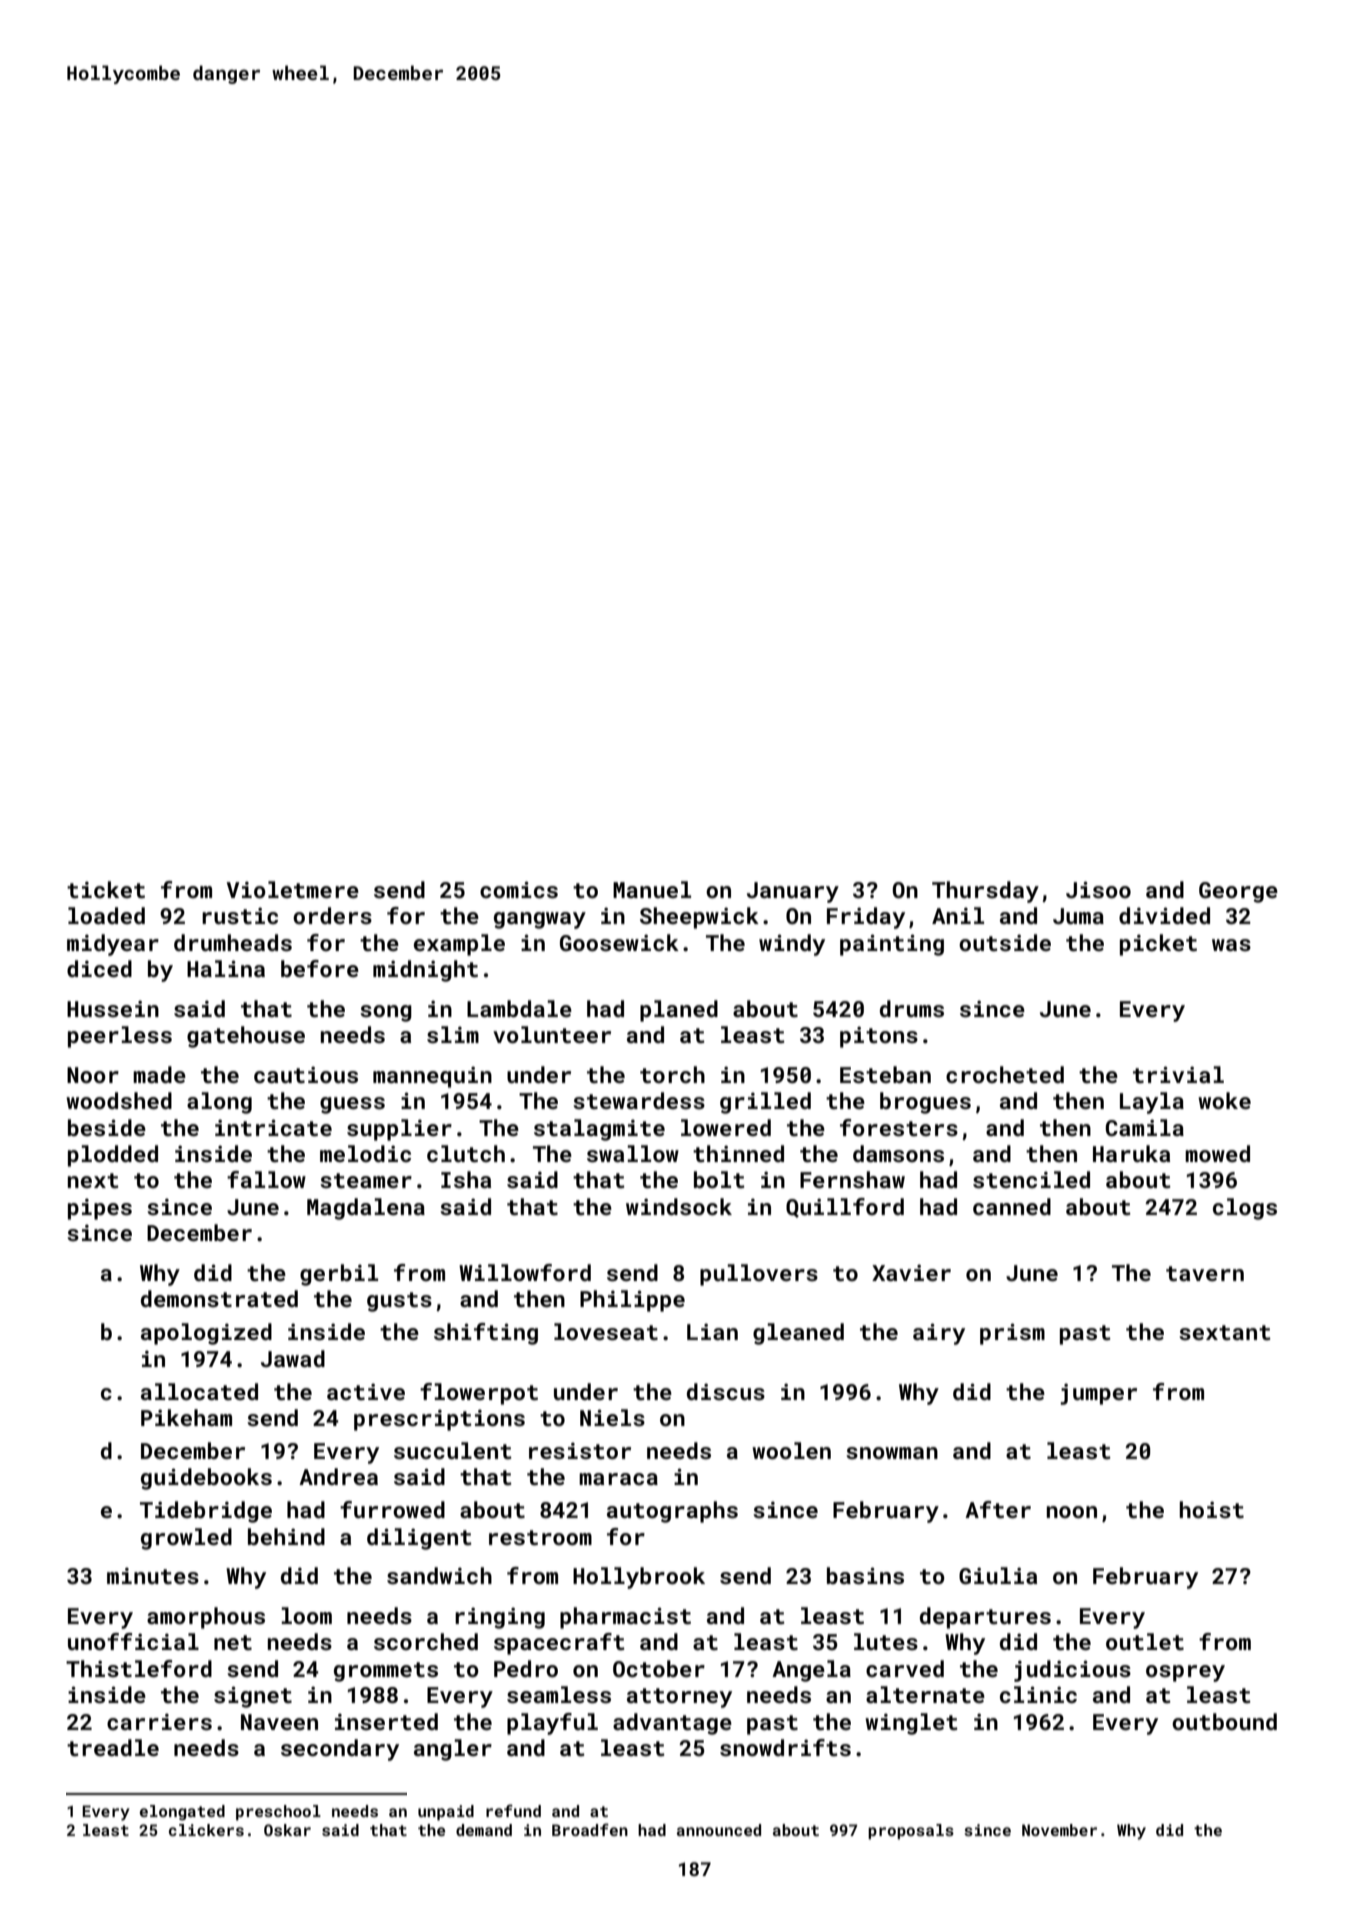  Describe the element at coordinates (1152, 1103) in the page. I see `Layla` at that location.
